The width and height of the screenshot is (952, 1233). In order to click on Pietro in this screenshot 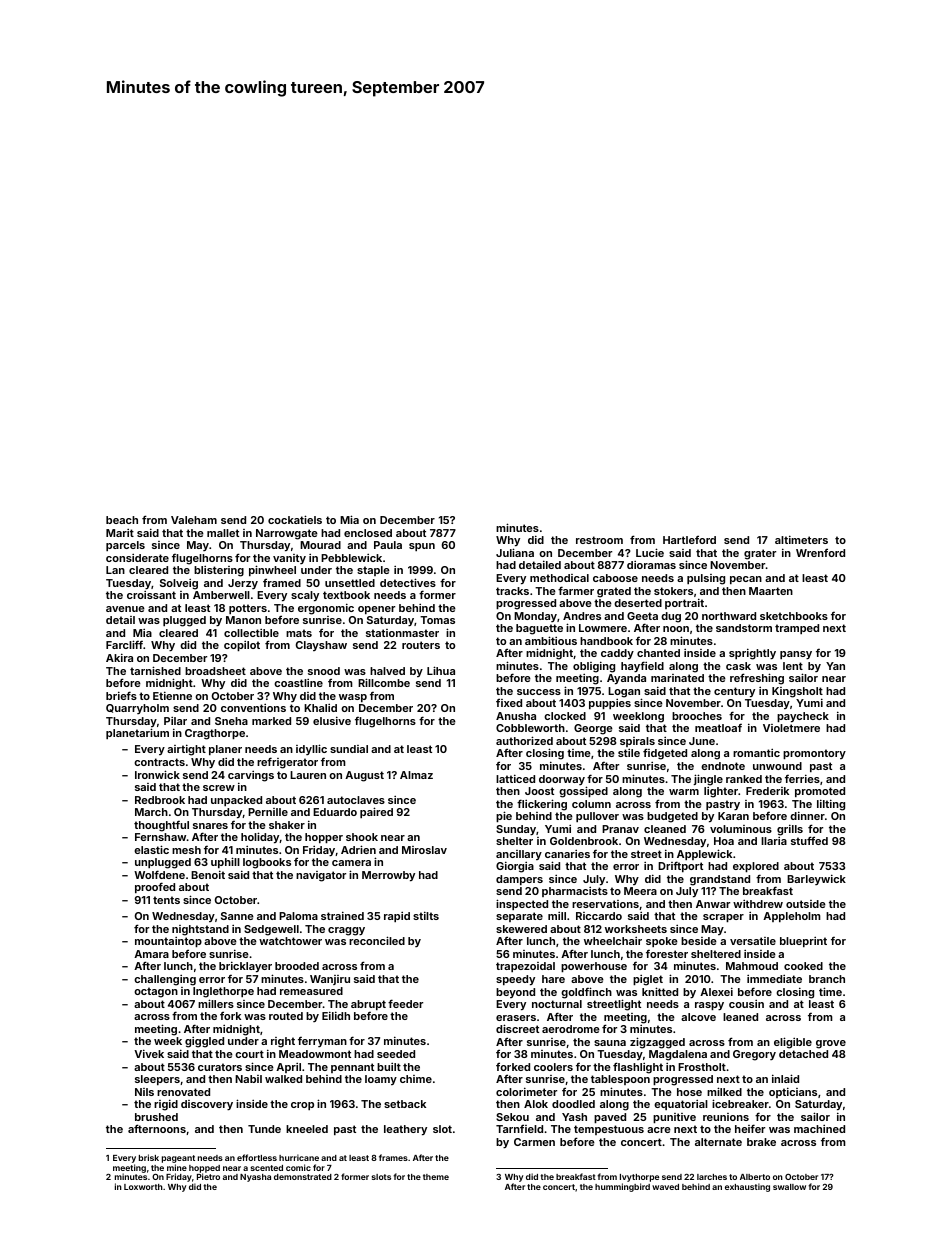, I will do `click(208, 1177)`.
